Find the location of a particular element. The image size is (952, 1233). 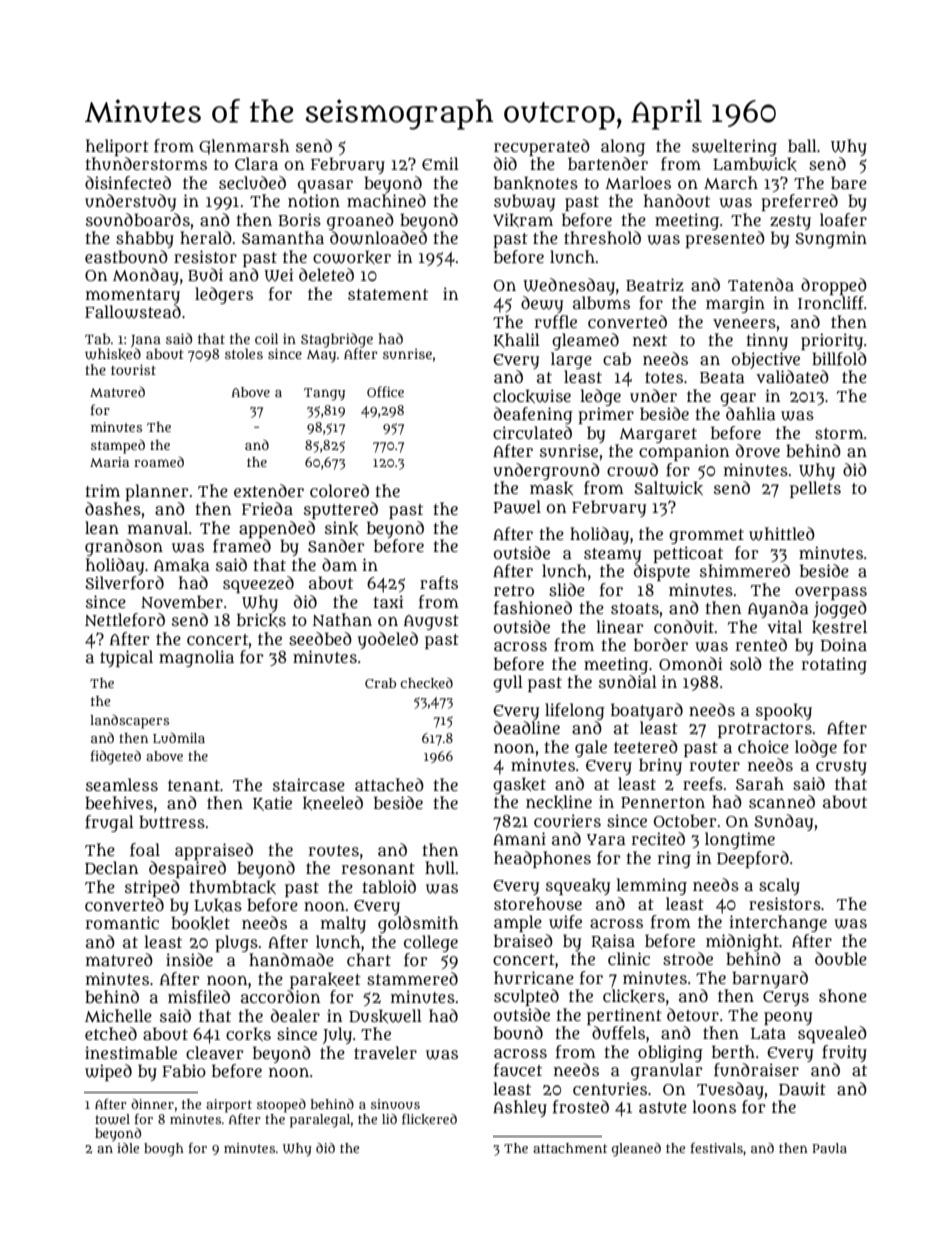

flickered is located at coordinates (429, 1119).
